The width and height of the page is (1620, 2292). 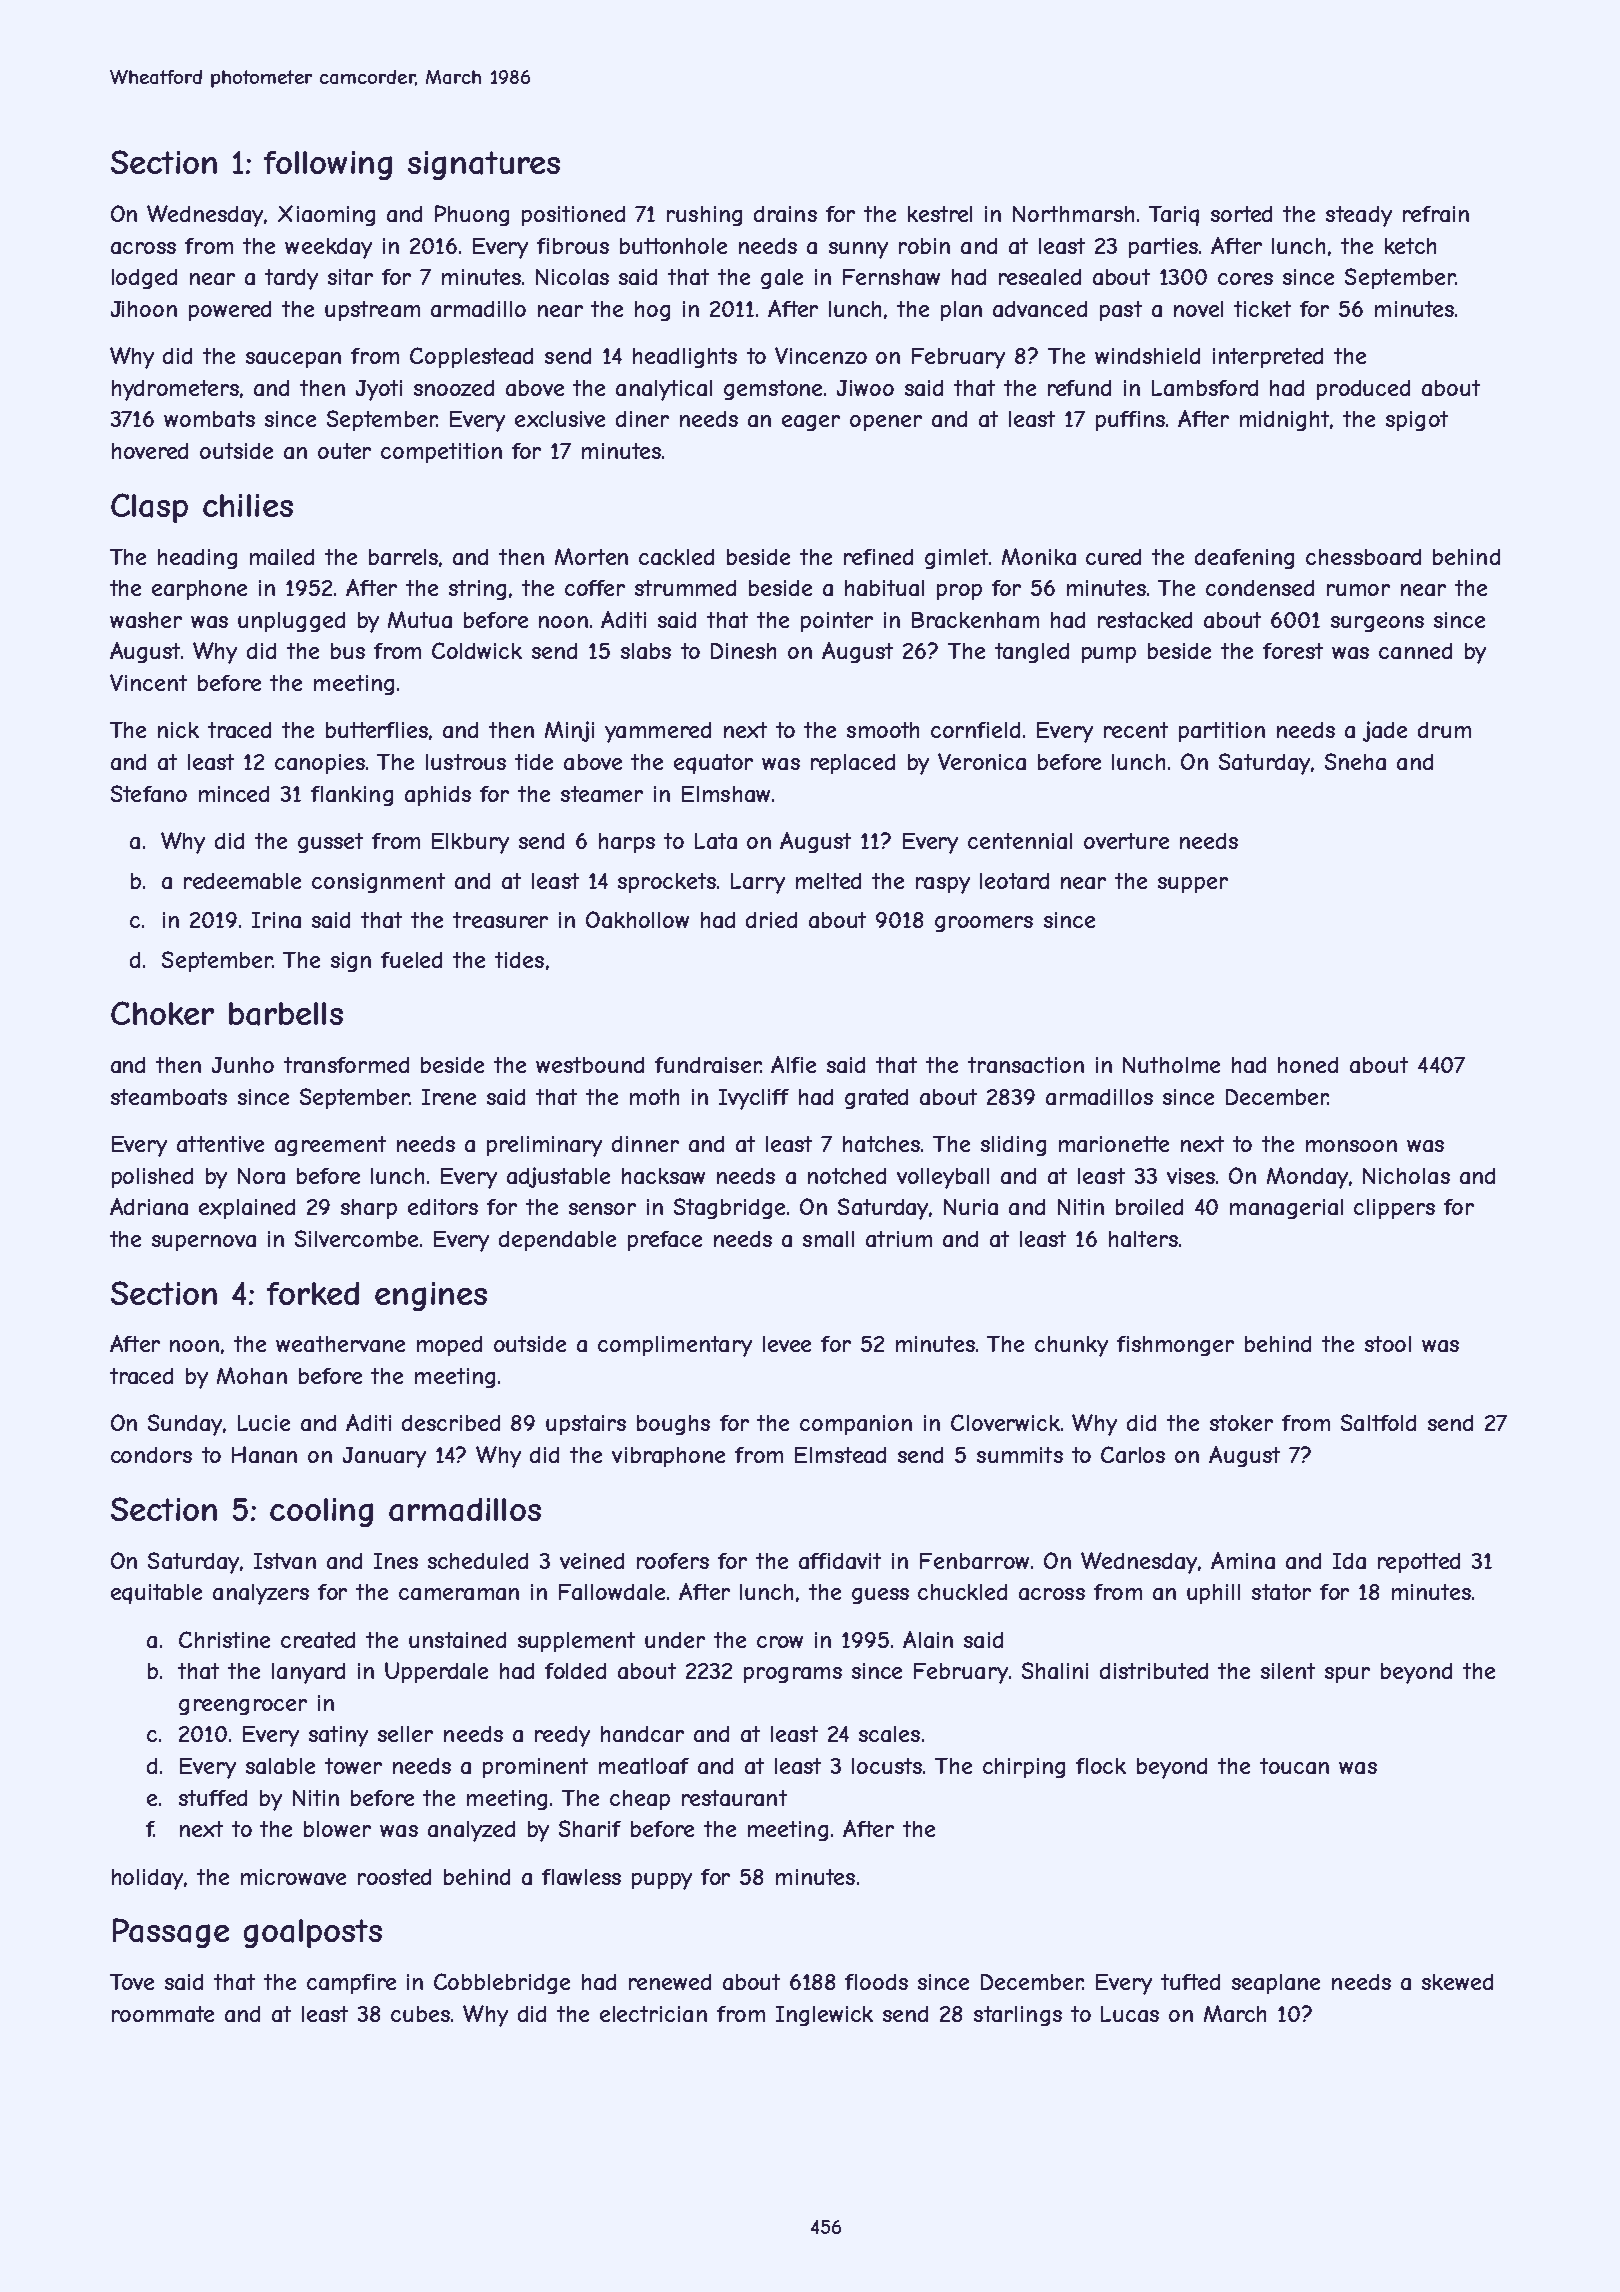 I want to click on vibraphone, so click(x=668, y=1457).
